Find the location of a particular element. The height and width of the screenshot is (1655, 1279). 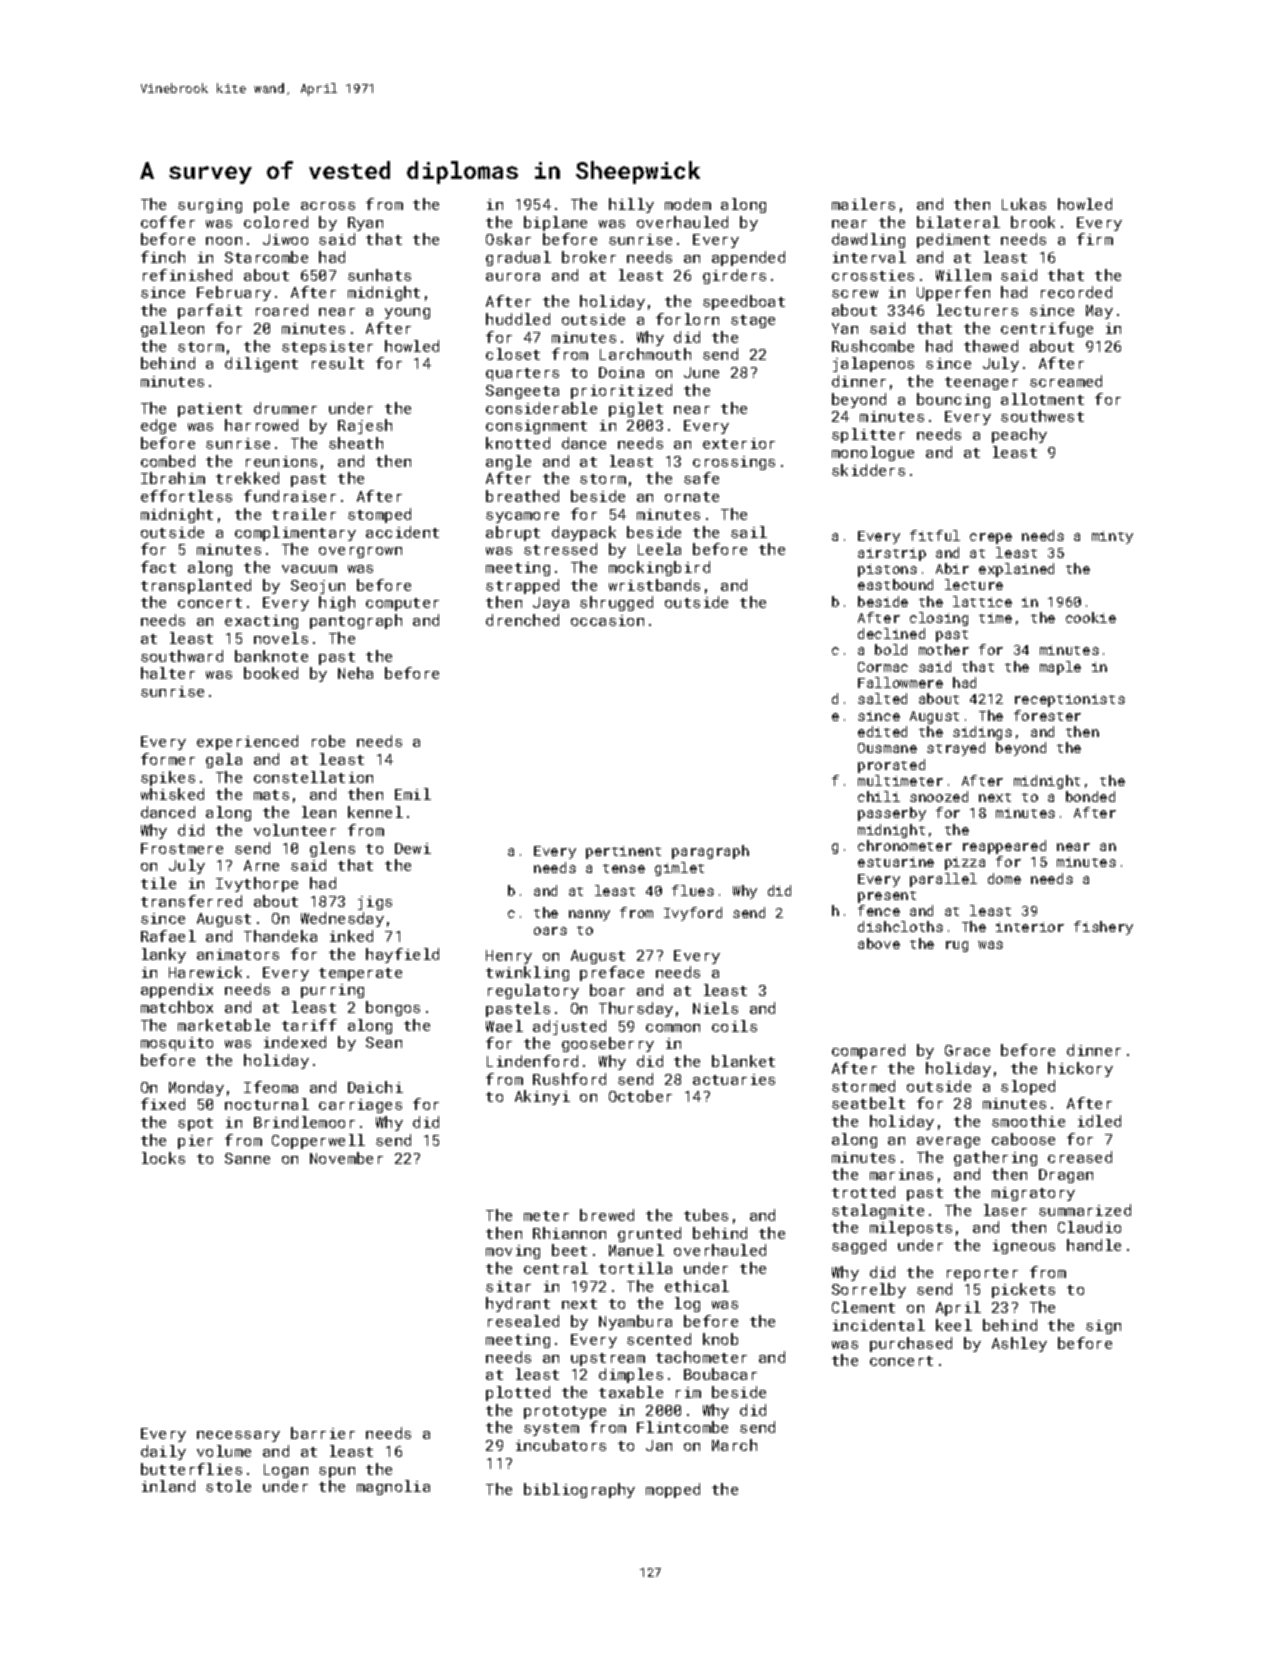

necessary is located at coordinates (238, 1436).
